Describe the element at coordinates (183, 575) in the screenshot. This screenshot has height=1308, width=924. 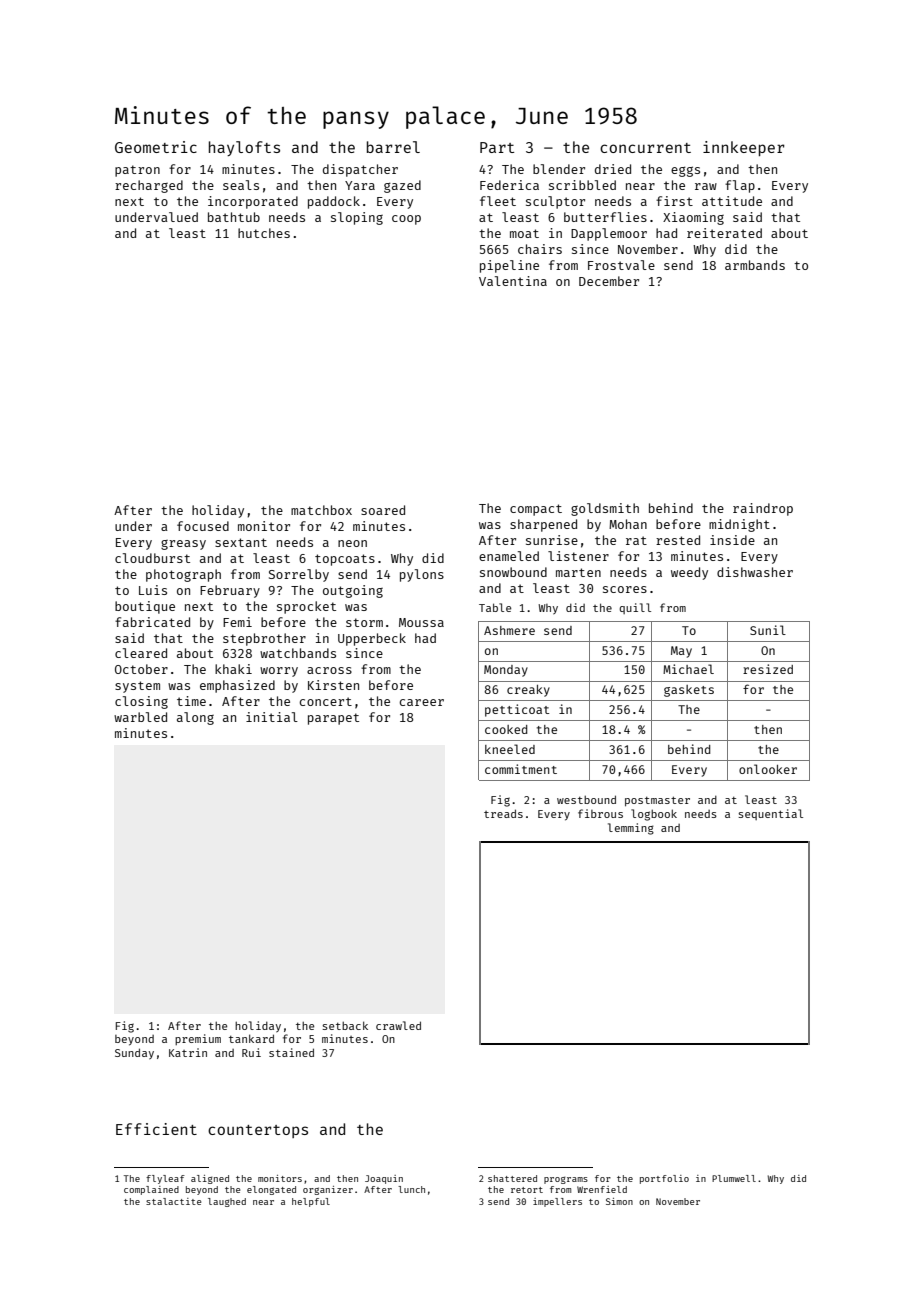
I see `photograph` at that location.
